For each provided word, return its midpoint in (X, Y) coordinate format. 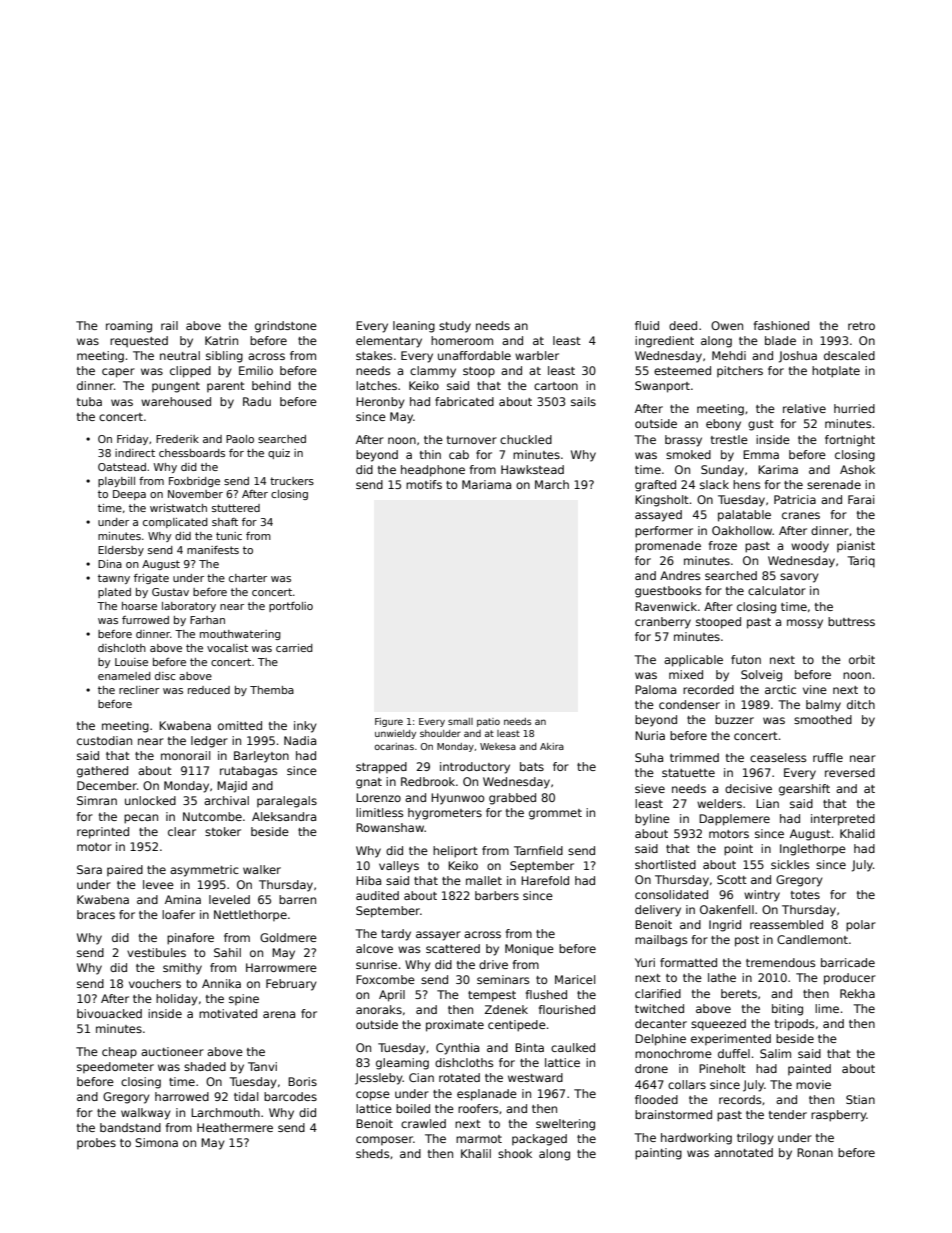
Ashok (857, 469)
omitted (240, 725)
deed (683, 325)
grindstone (286, 327)
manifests (213, 550)
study (455, 327)
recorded (708, 689)
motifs (424, 484)
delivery (658, 911)
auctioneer (172, 1051)
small (460, 721)
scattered (453, 948)
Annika (221, 983)
